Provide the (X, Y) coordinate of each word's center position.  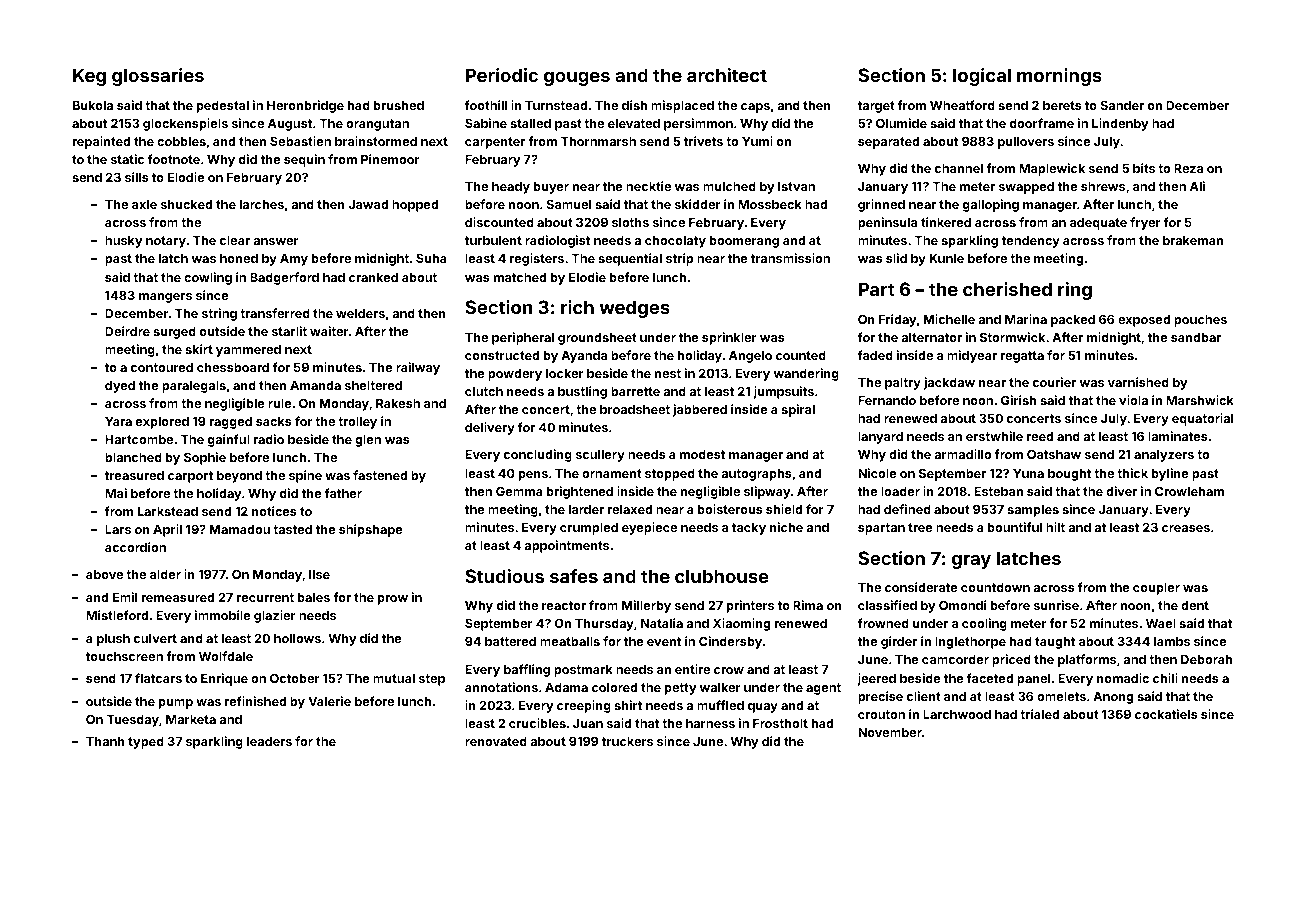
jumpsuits (783, 392)
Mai (116, 493)
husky (123, 242)
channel (959, 168)
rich (577, 307)
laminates (1178, 436)
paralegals (194, 387)
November (890, 732)
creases (1186, 528)
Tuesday (133, 721)
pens (533, 476)
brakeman (1193, 240)
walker (720, 687)
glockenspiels (185, 124)
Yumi (757, 141)
